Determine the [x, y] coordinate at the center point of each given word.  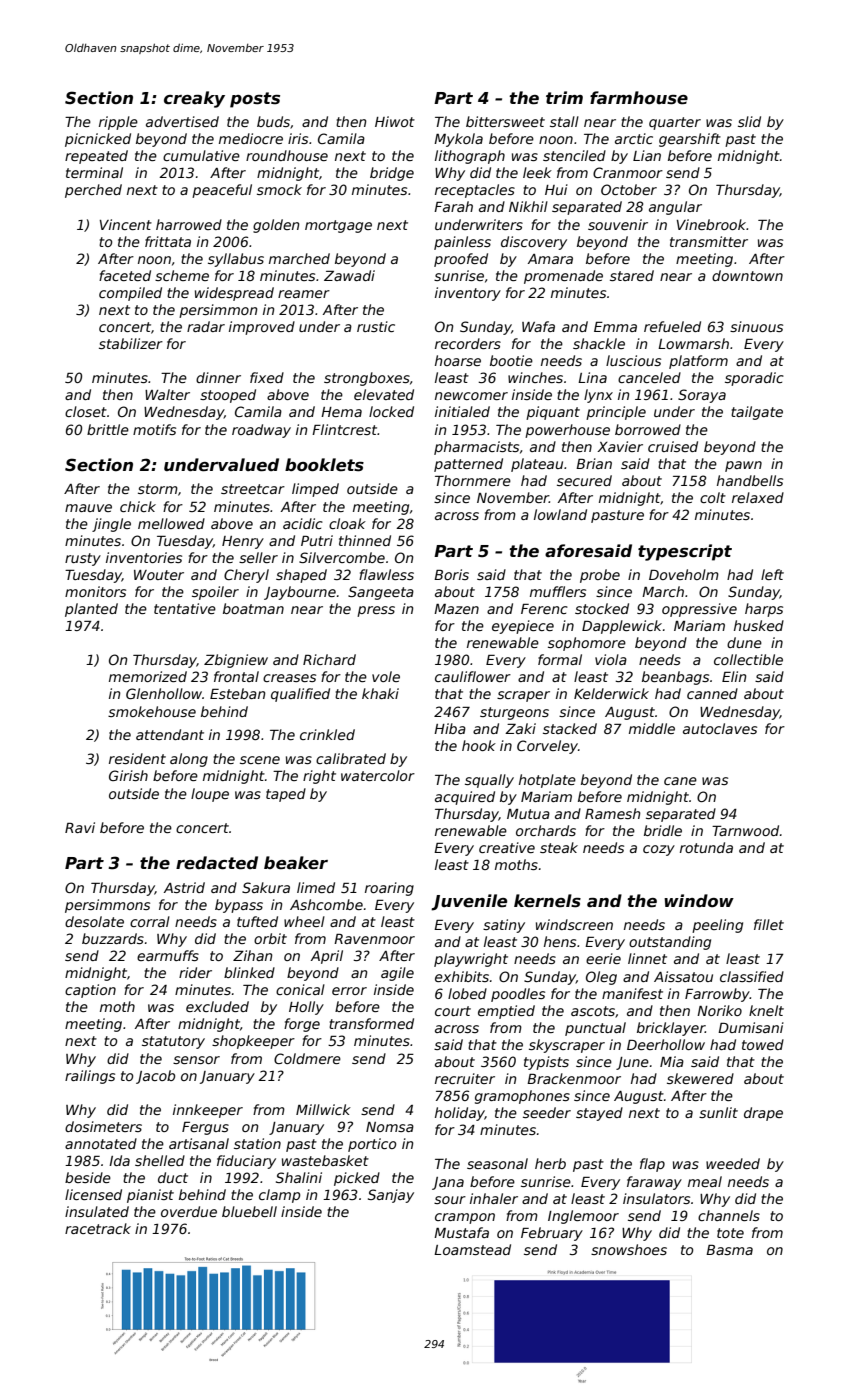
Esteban [238, 693]
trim [564, 97]
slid [749, 121]
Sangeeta [381, 593]
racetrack [98, 1228]
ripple [118, 123]
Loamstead [472, 1249]
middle [652, 728]
